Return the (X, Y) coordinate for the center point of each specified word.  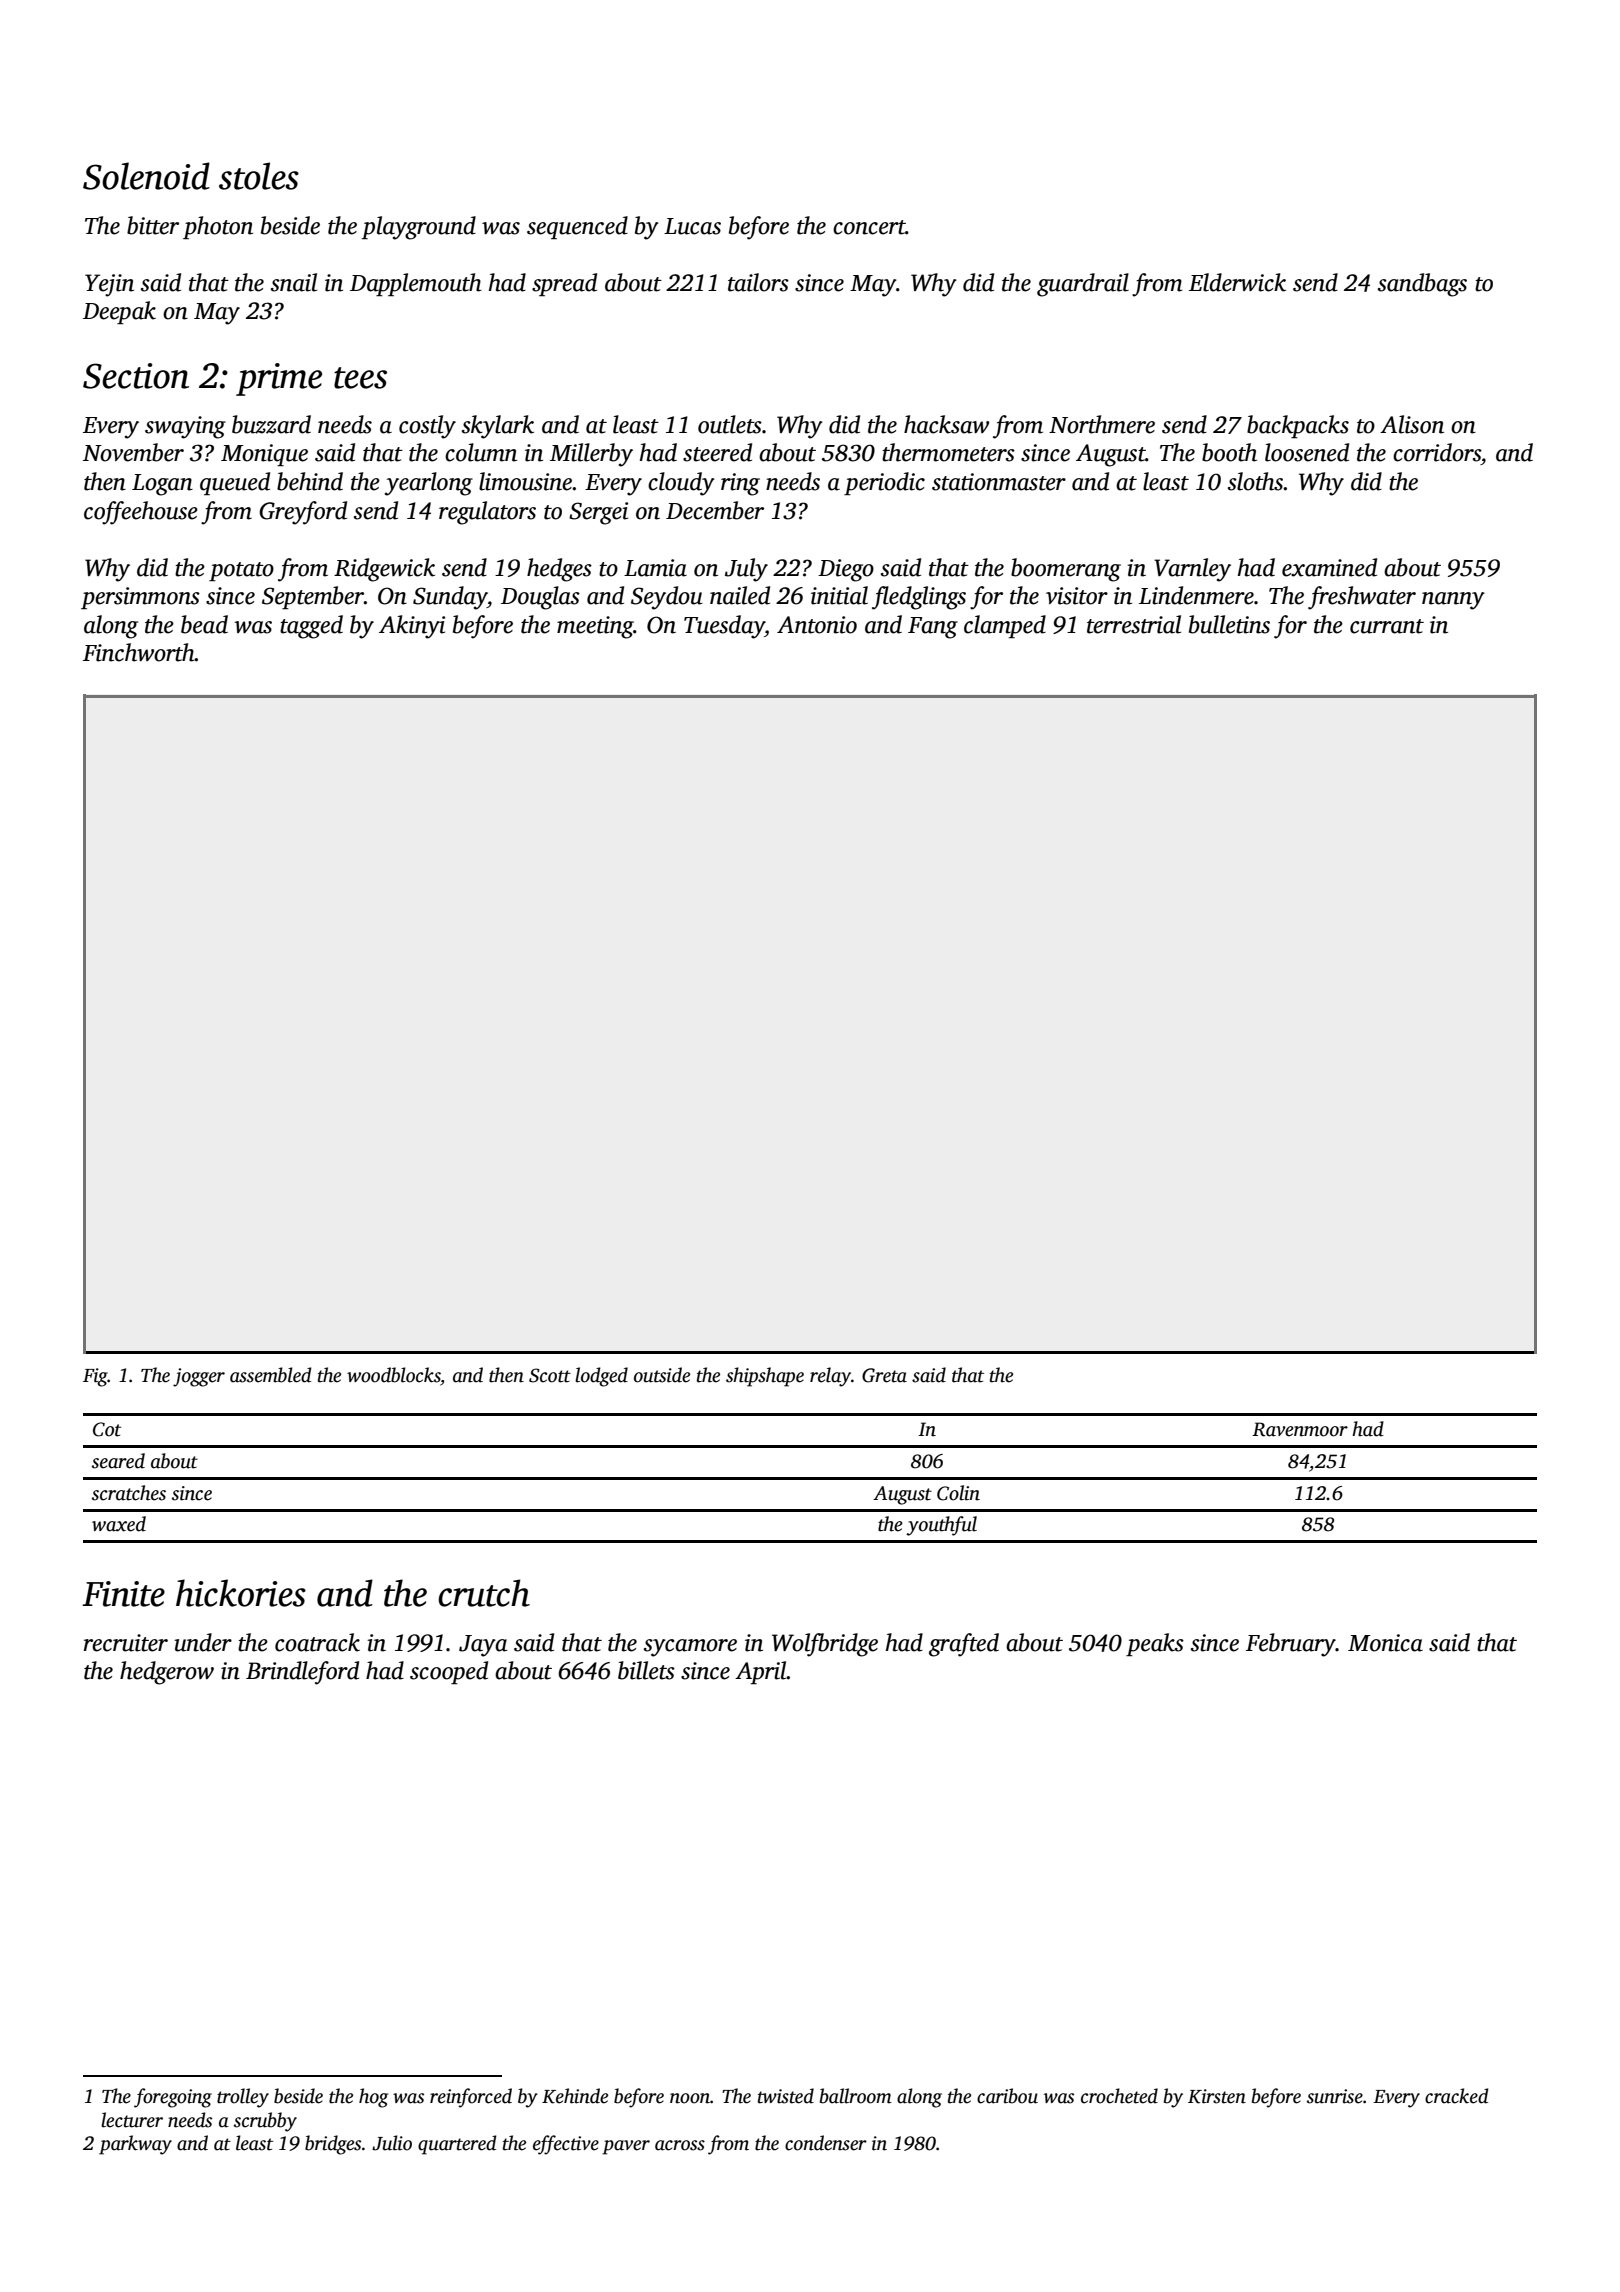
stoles (259, 176)
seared (118, 1461)
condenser (826, 2143)
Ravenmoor (1300, 1429)
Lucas (692, 226)
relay (830, 1377)
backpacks (1298, 426)
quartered (457, 2145)
